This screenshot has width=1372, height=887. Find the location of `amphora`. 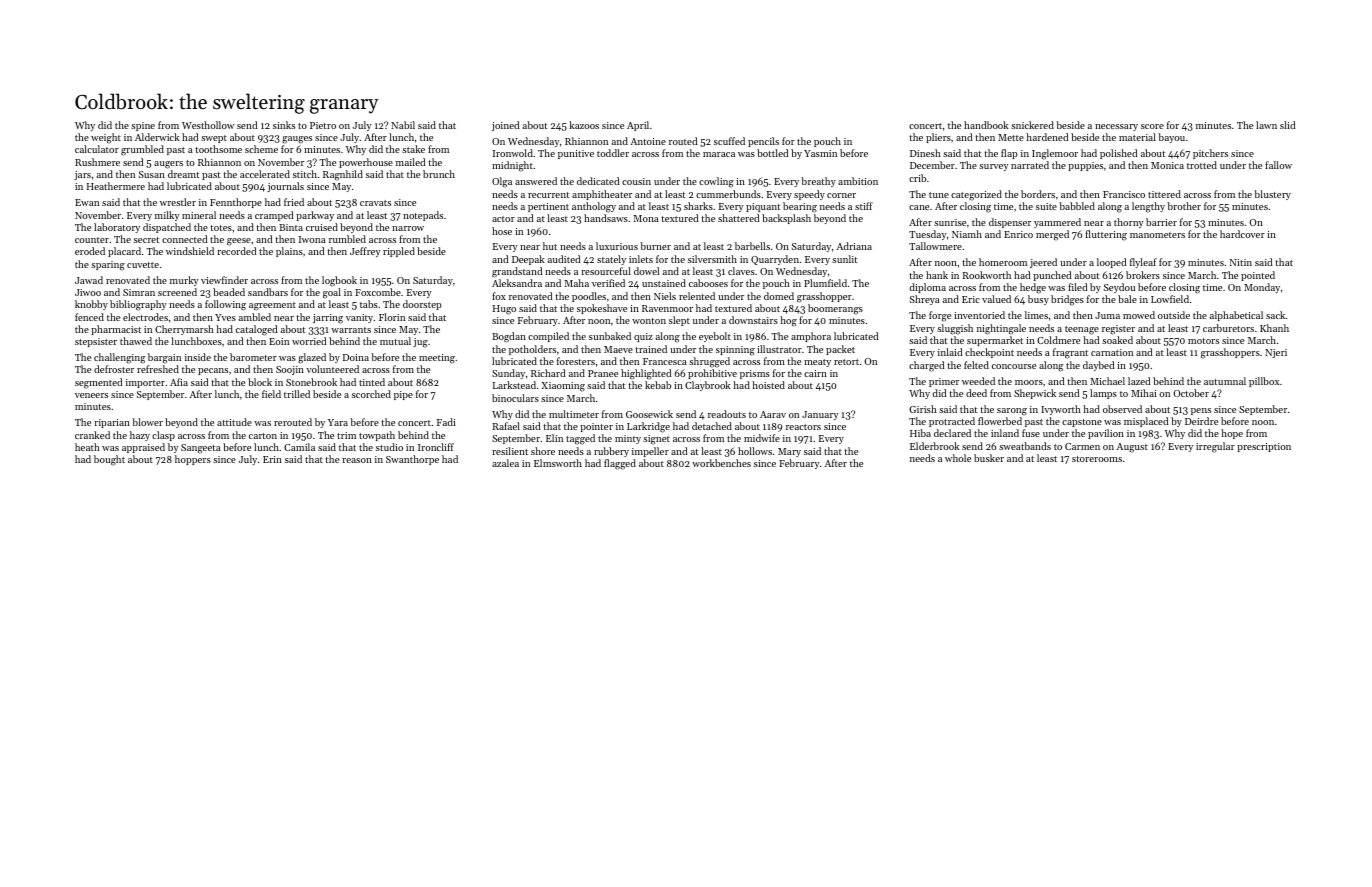

amphora is located at coordinates (811, 337).
